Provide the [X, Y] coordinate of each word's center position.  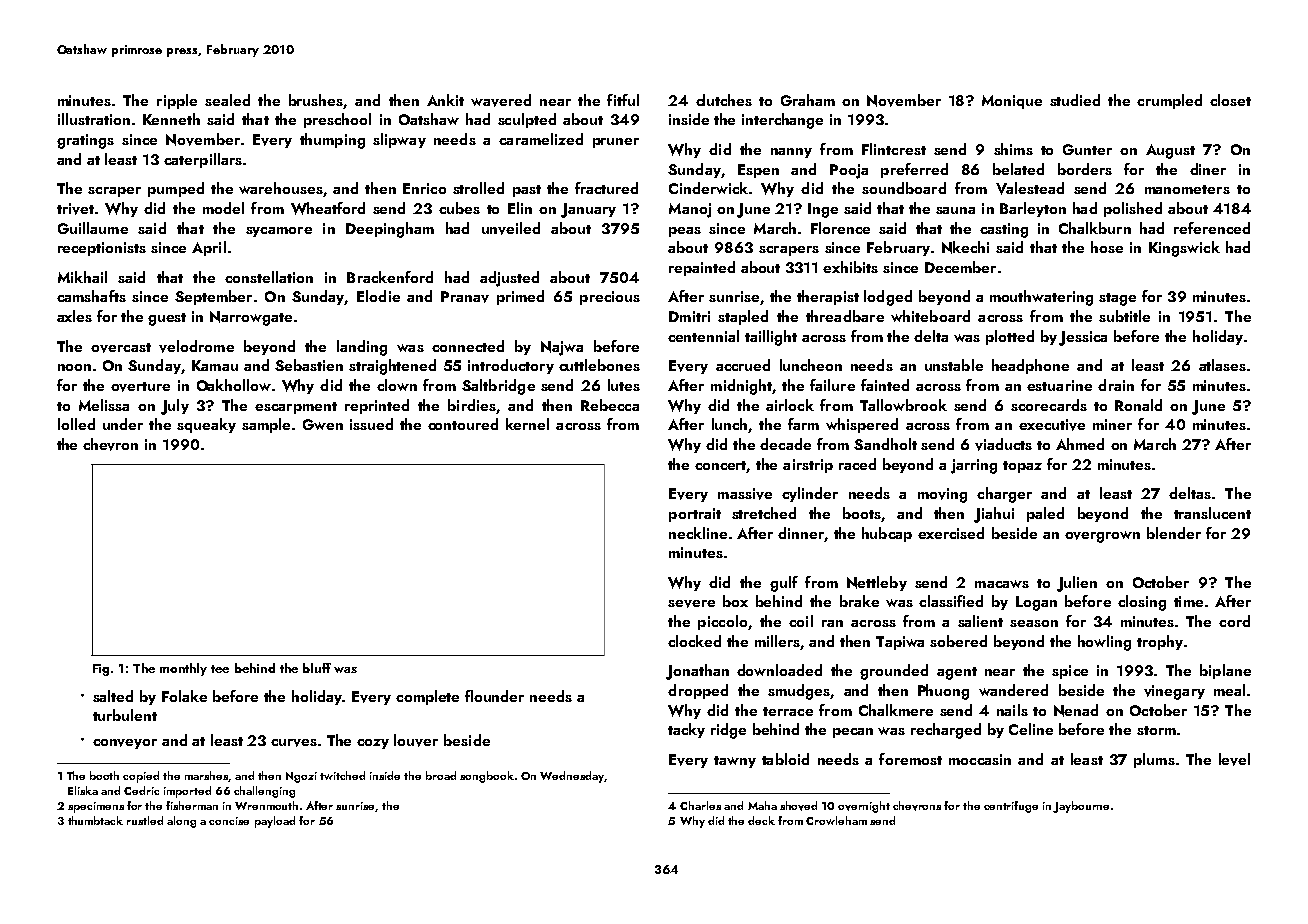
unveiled [511, 228]
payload [275, 822]
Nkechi [965, 247]
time [1188, 601]
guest [167, 319]
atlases [1222, 365]
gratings [85, 141]
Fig [101, 670]
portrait [695, 515]
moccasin [980, 759]
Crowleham [836, 820]
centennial [703, 336]
